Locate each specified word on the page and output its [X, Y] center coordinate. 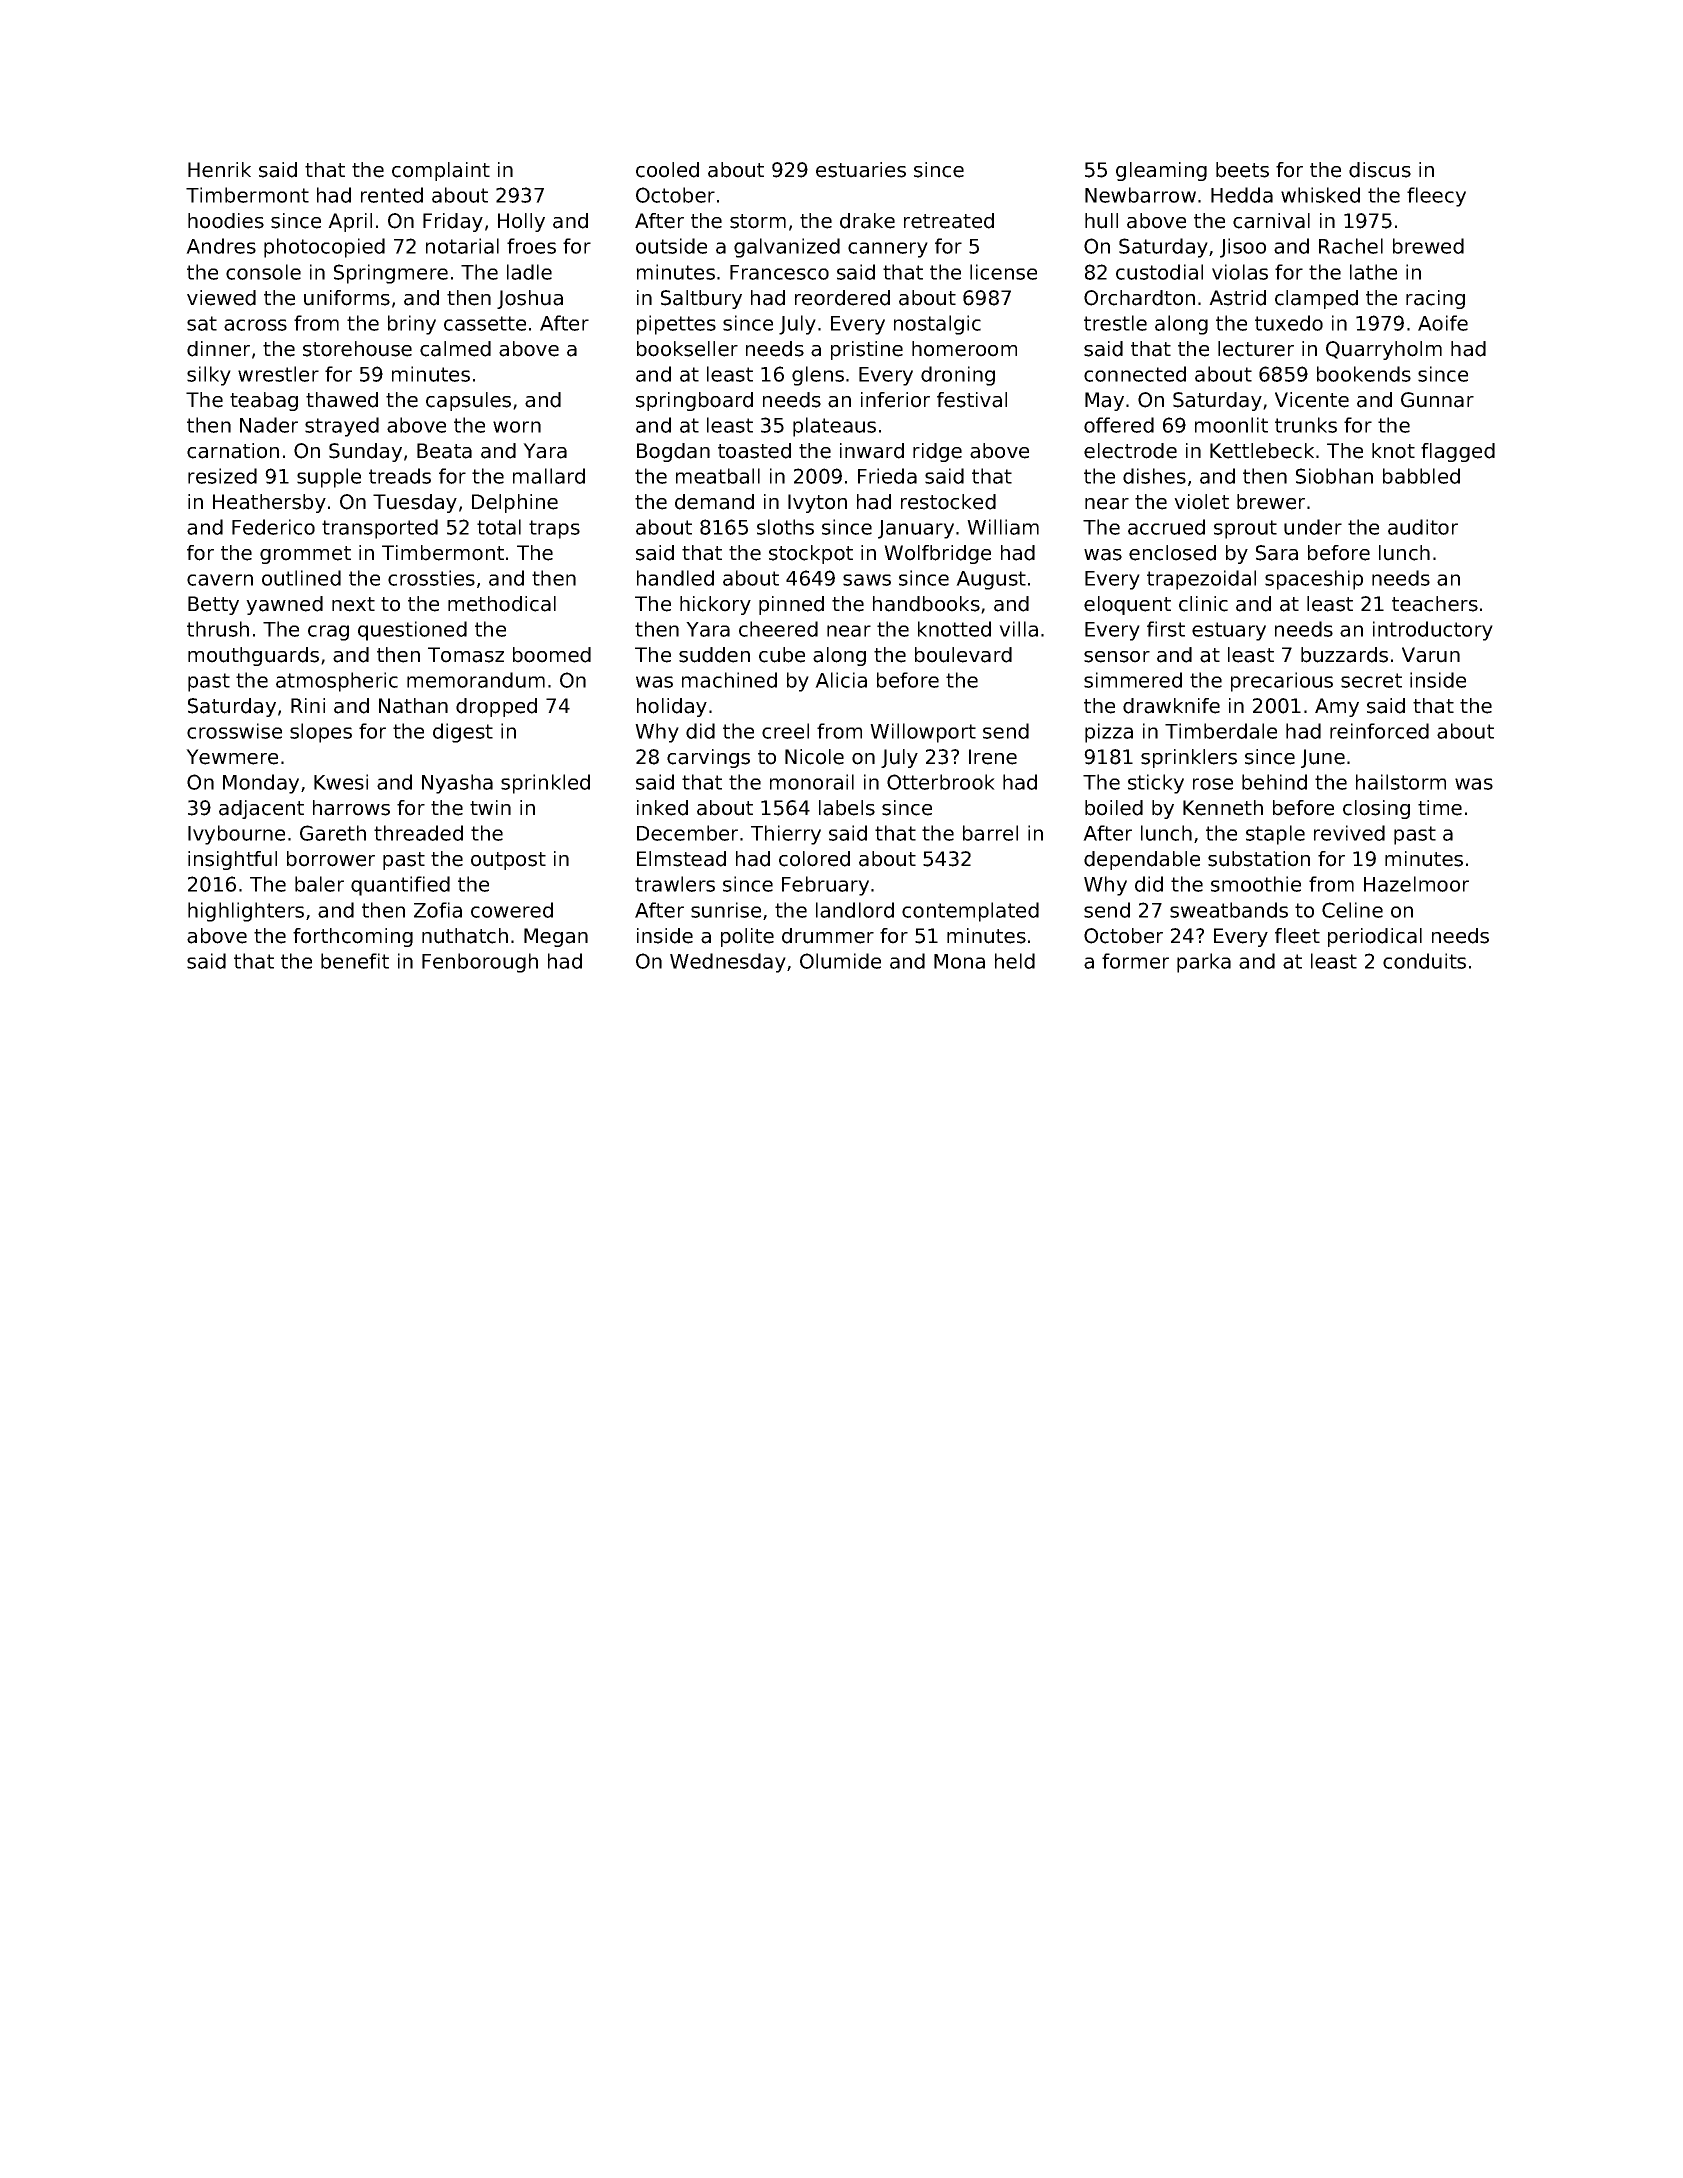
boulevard [963, 655]
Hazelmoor [1416, 884]
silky [209, 376]
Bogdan [673, 452]
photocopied [324, 248]
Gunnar [1437, 400]
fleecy [1436, 197]
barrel [990, 833]
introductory [1433, 631]
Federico [273, 527]
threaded [418, 833]
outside [671, 246]
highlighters [246, 912]
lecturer [1256, 349]
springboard [694, 401]
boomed [552, 655]
